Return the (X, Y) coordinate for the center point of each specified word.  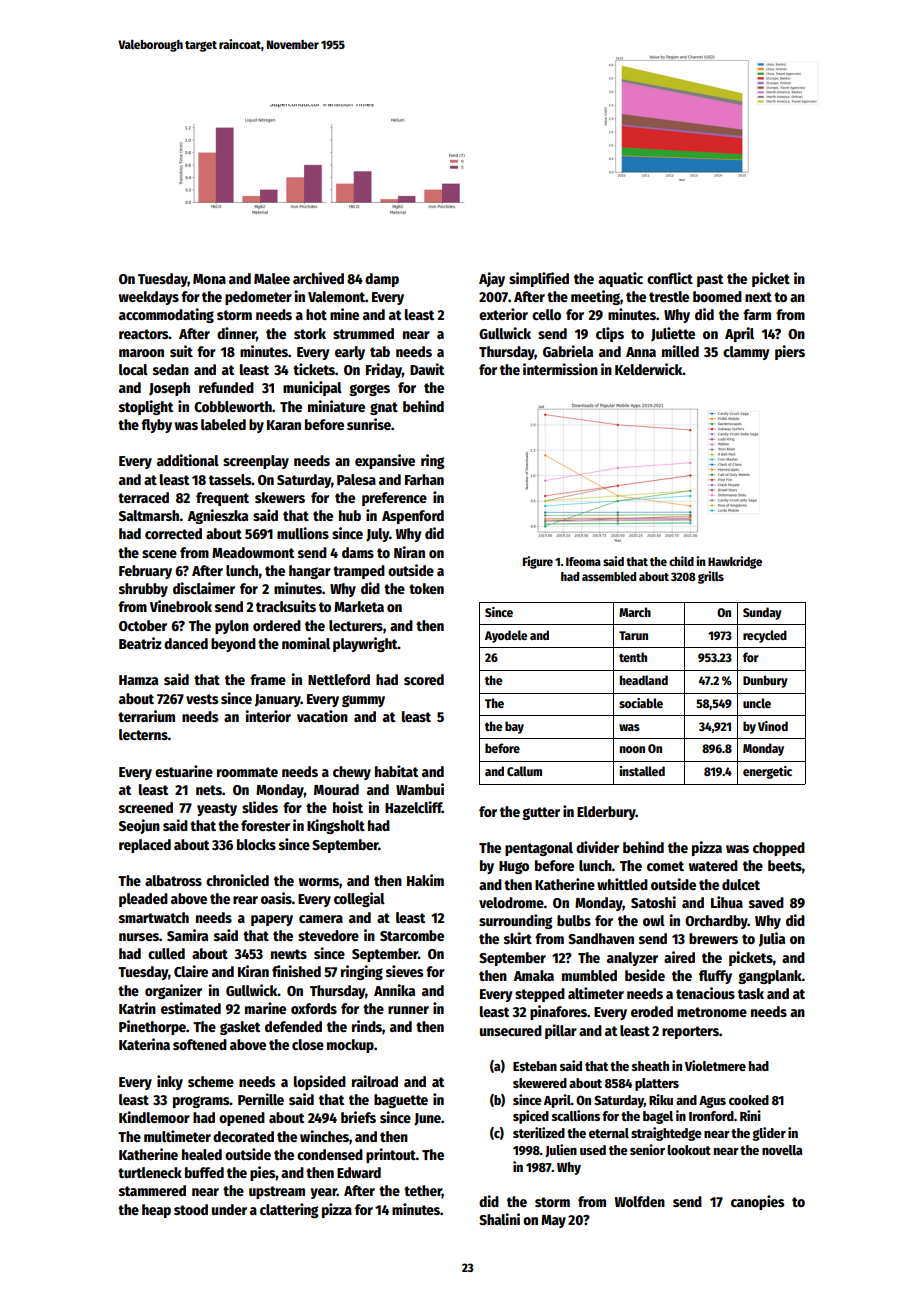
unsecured (511, 1030)
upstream (277, 1192)
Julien (561, 1150)
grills (711, 577)
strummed (363, 333)
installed (642, 771)
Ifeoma (583, 561)
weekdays (149, 298)
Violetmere (715, 1065)
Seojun (139, 826)
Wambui (420, 789)
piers (790, 352)
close (308, 1044)
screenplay (256, 462)
